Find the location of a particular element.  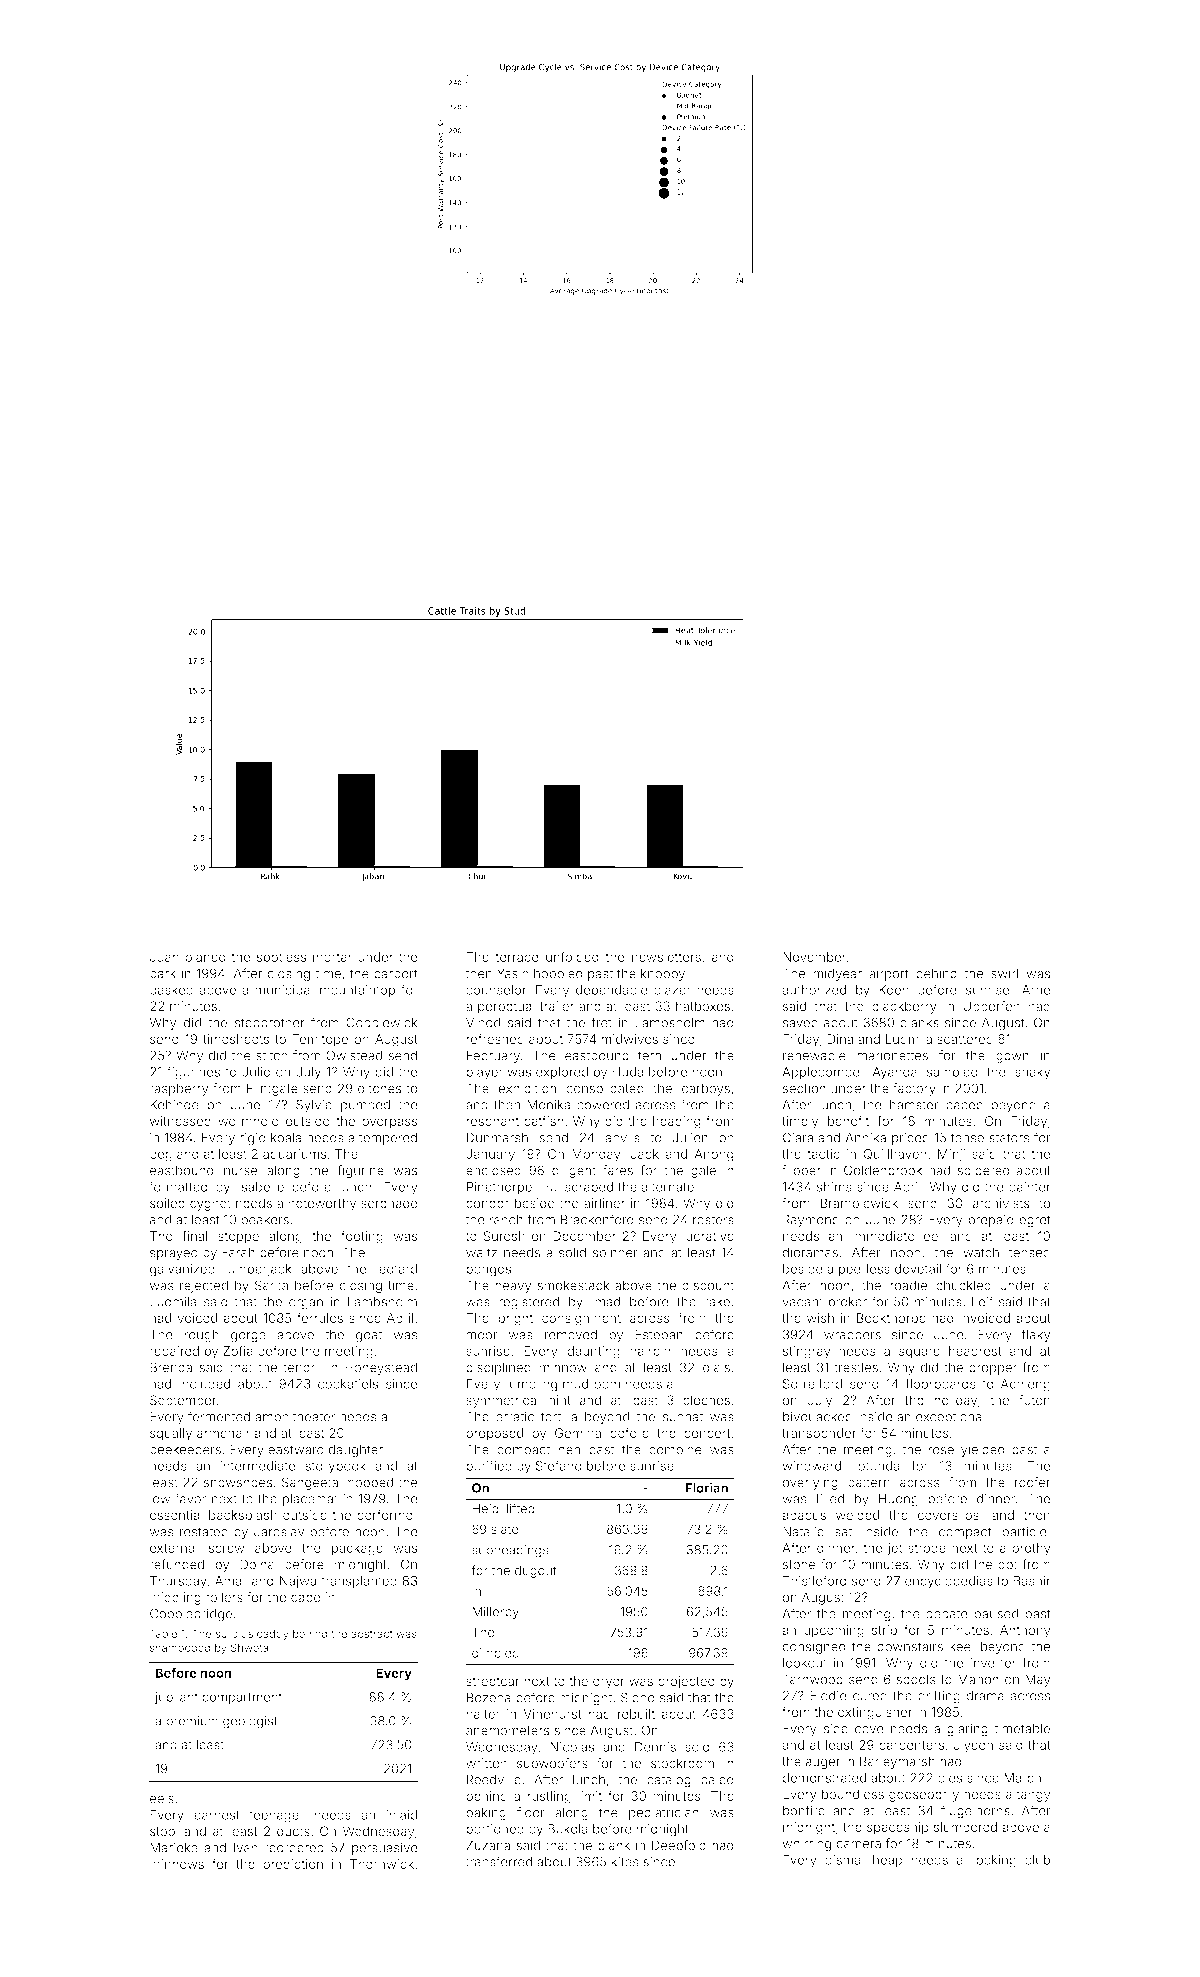

rough is located at coordinates (202, 1335).
